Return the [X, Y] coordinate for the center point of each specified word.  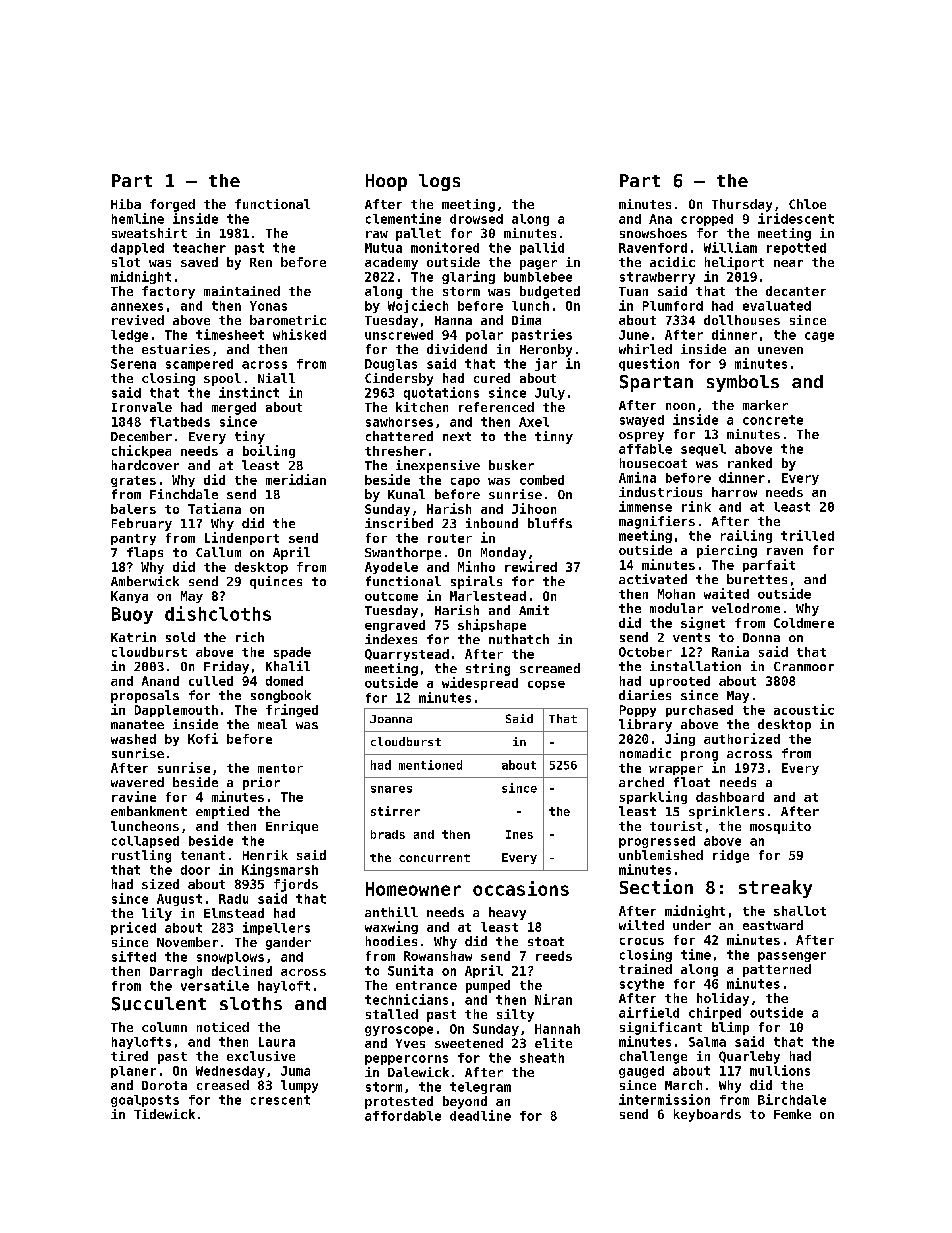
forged [172, 205]
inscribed [399, 523]
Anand [160, 681]
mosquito [780, 827]
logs [439, 182]
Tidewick [164, 1114]
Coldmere [804, 623]
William [730, 247]
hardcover [145, 465]
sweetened [469, 1043]
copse [546, 685]
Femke [792, 1114]
